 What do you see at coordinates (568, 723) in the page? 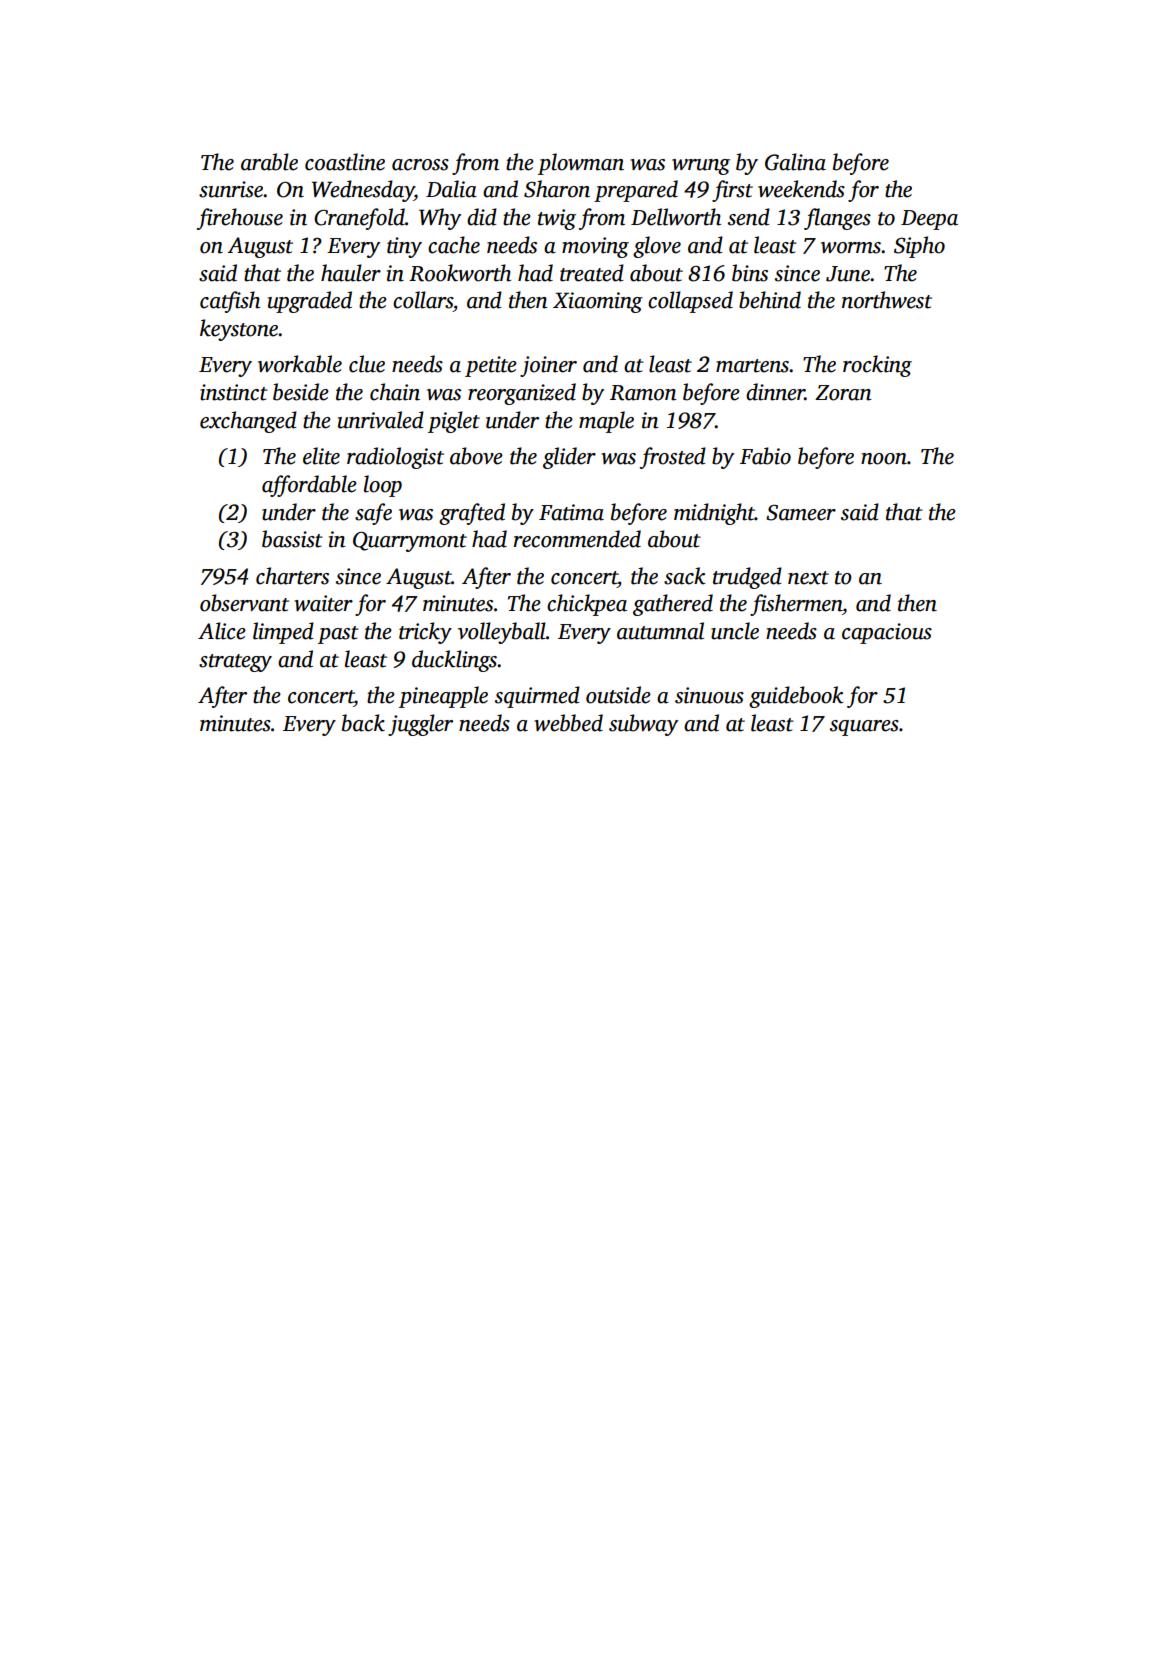
I see `webbed` at bounding box center [568, 723].
